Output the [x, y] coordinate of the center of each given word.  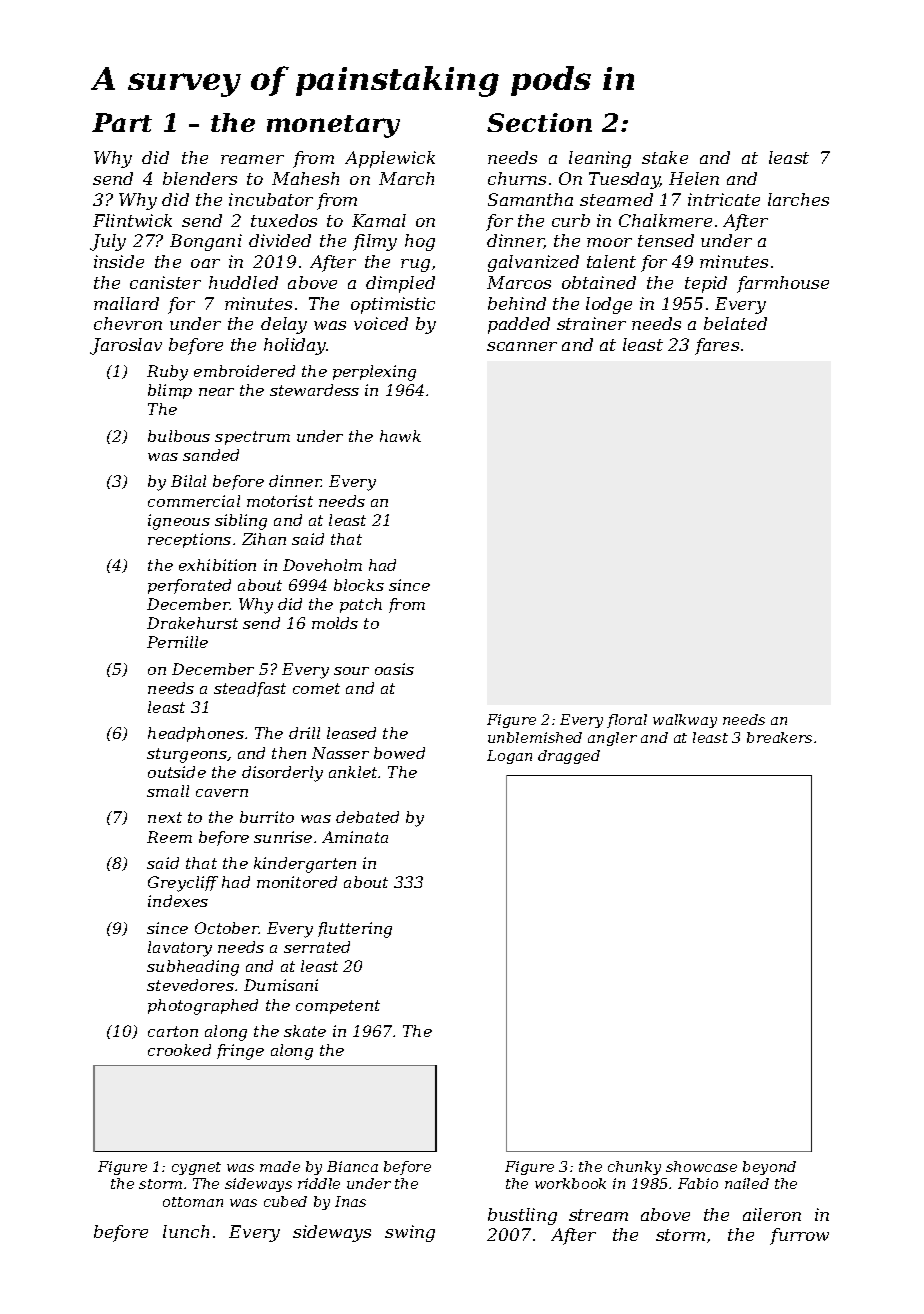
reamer [252, 159]
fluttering [355, 930]
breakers [779, 737]
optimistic [393, 305]
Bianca [352, 1166]
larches [798, 199]
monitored [297, 882]
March [406, 178]
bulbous [179, 436]
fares [717, 346]
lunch [186, 1231]
